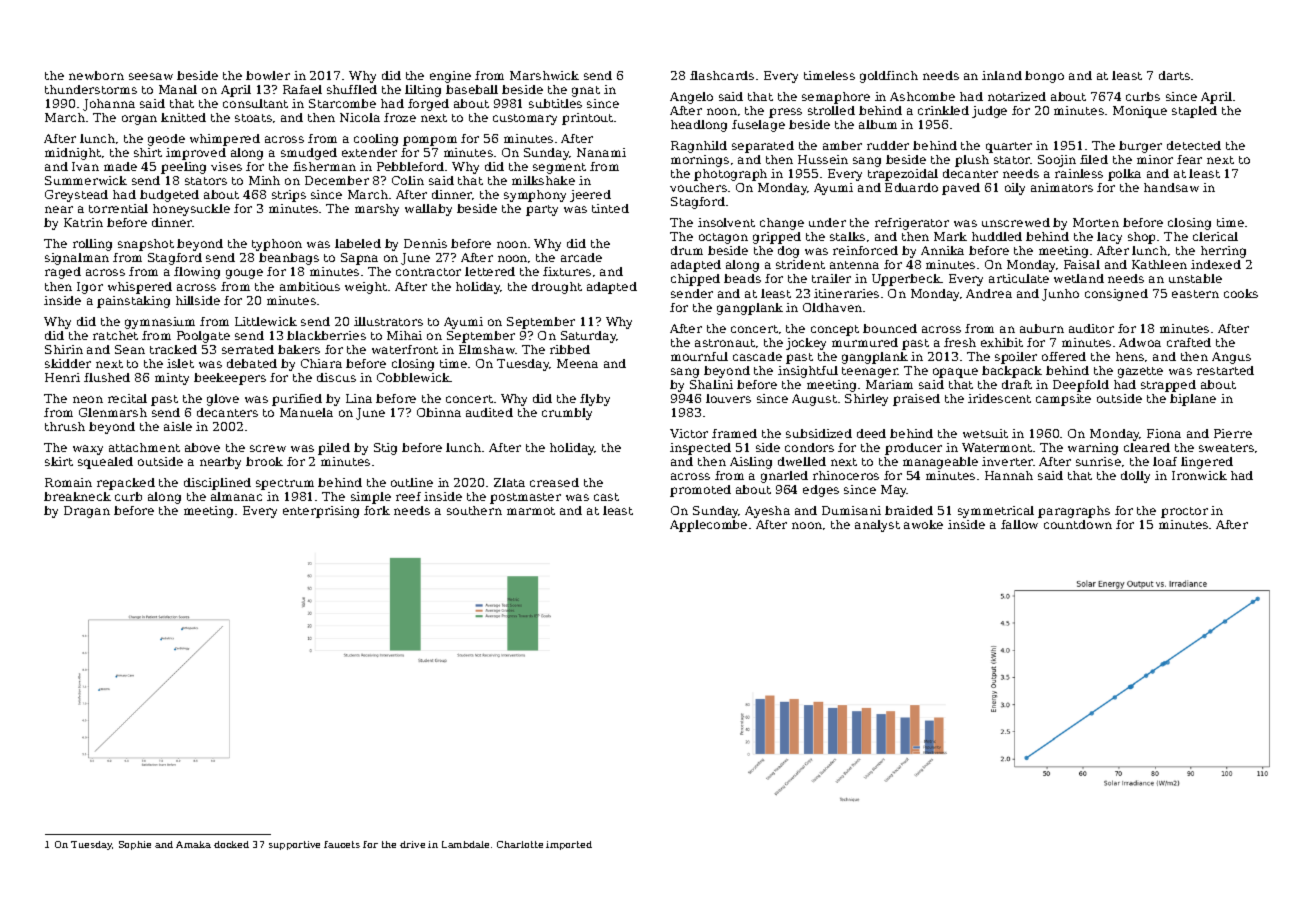  Describe the element at coordinates (960, 342) in the image. I see `fresh` at that location.
